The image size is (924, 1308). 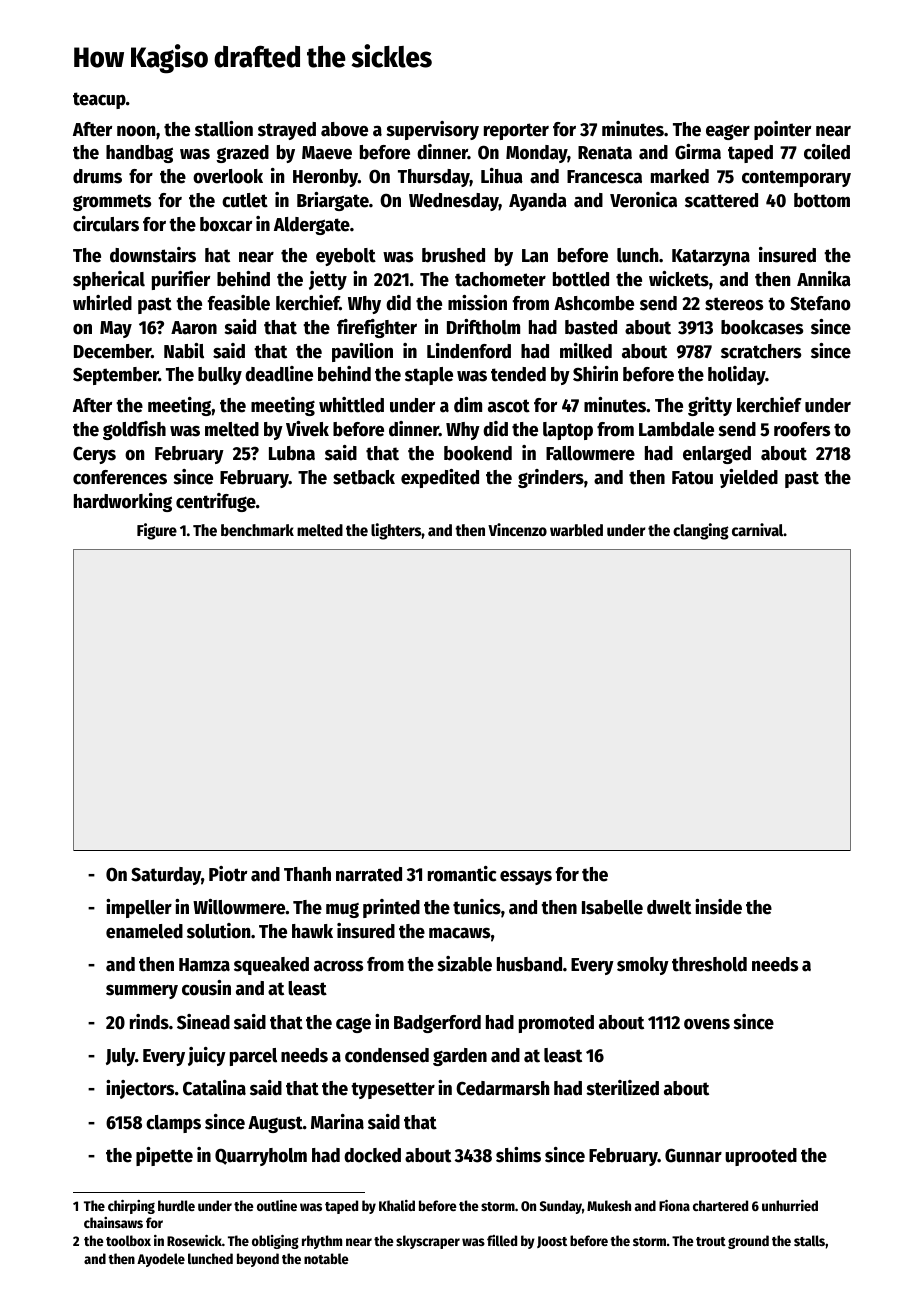 What do you see at coordinates (556, 1024) in the document?
I see `promoted` at bounding box center [556, 1024].
